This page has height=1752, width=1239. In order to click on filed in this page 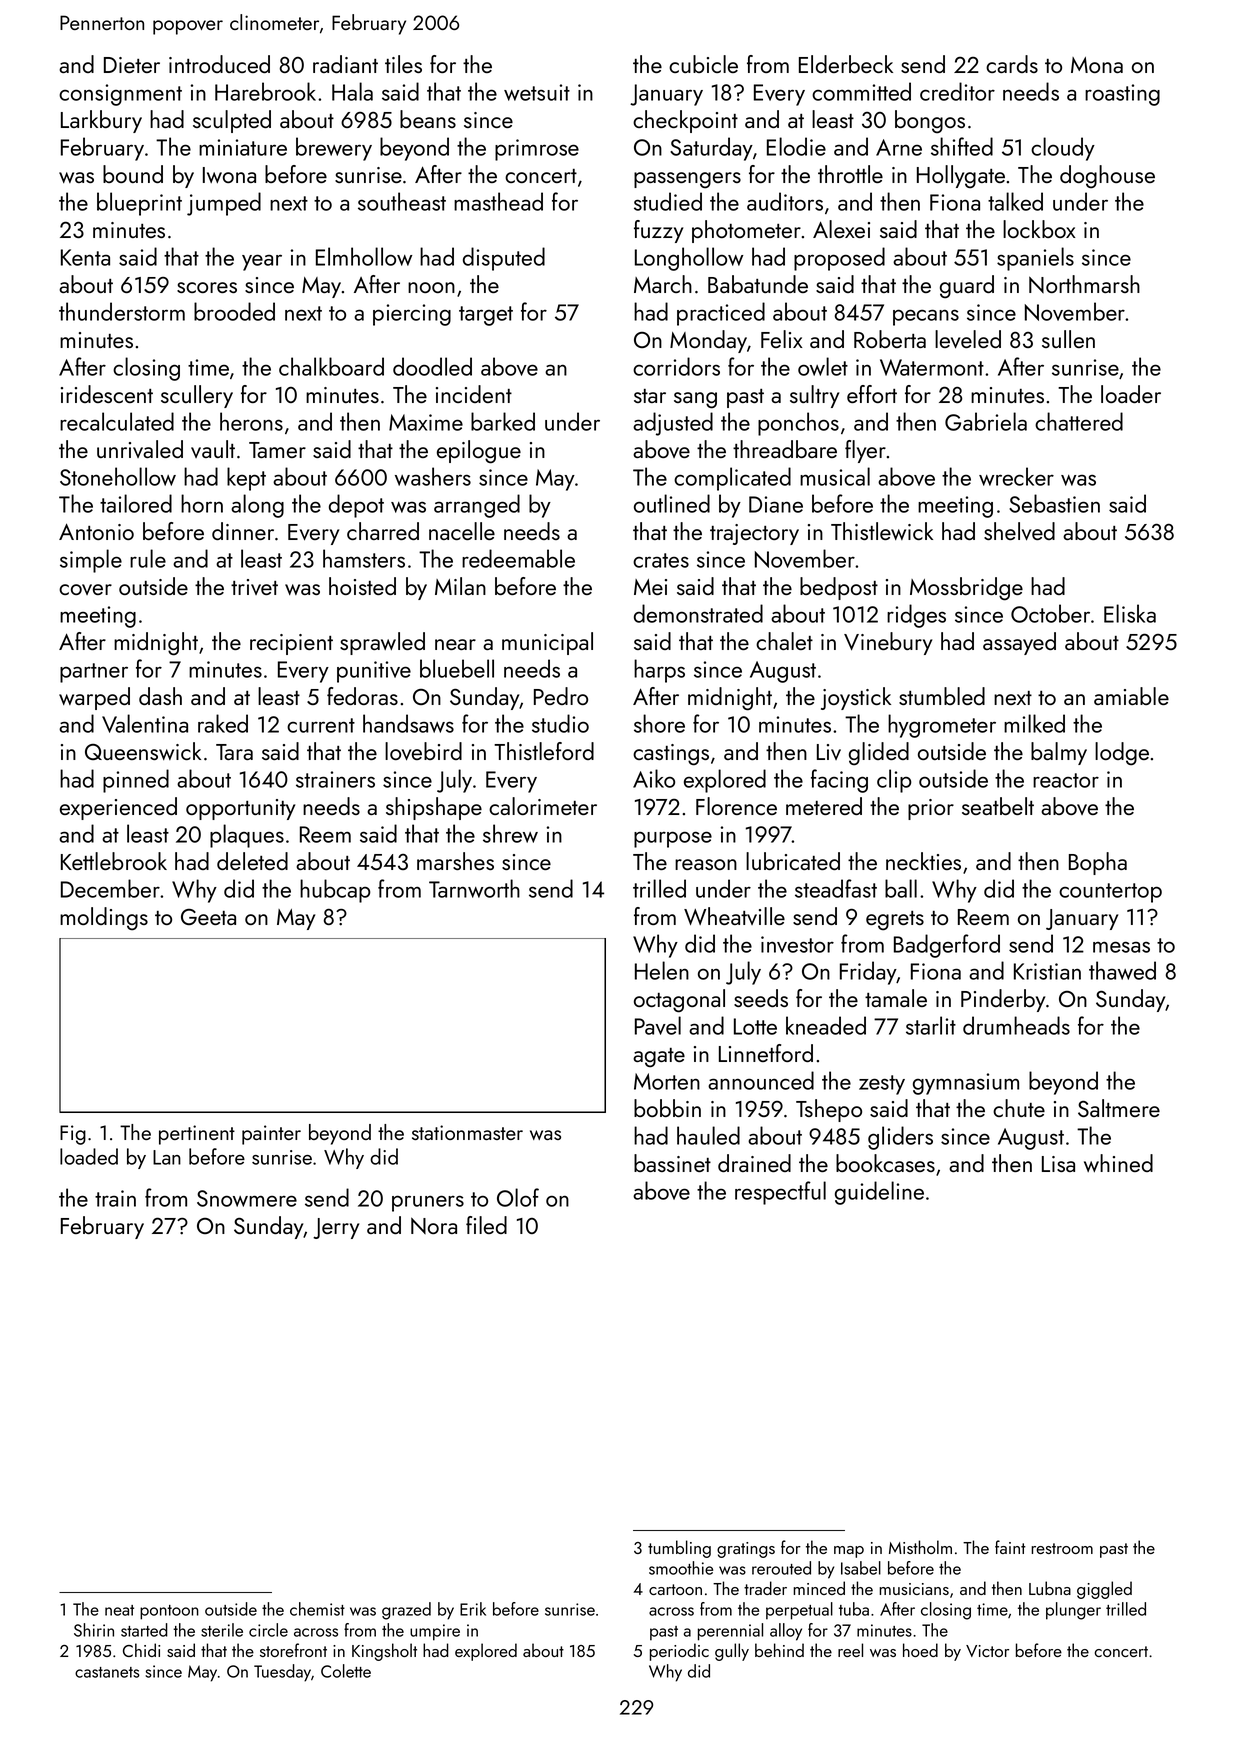, I will do `click(486, 1225)`.
